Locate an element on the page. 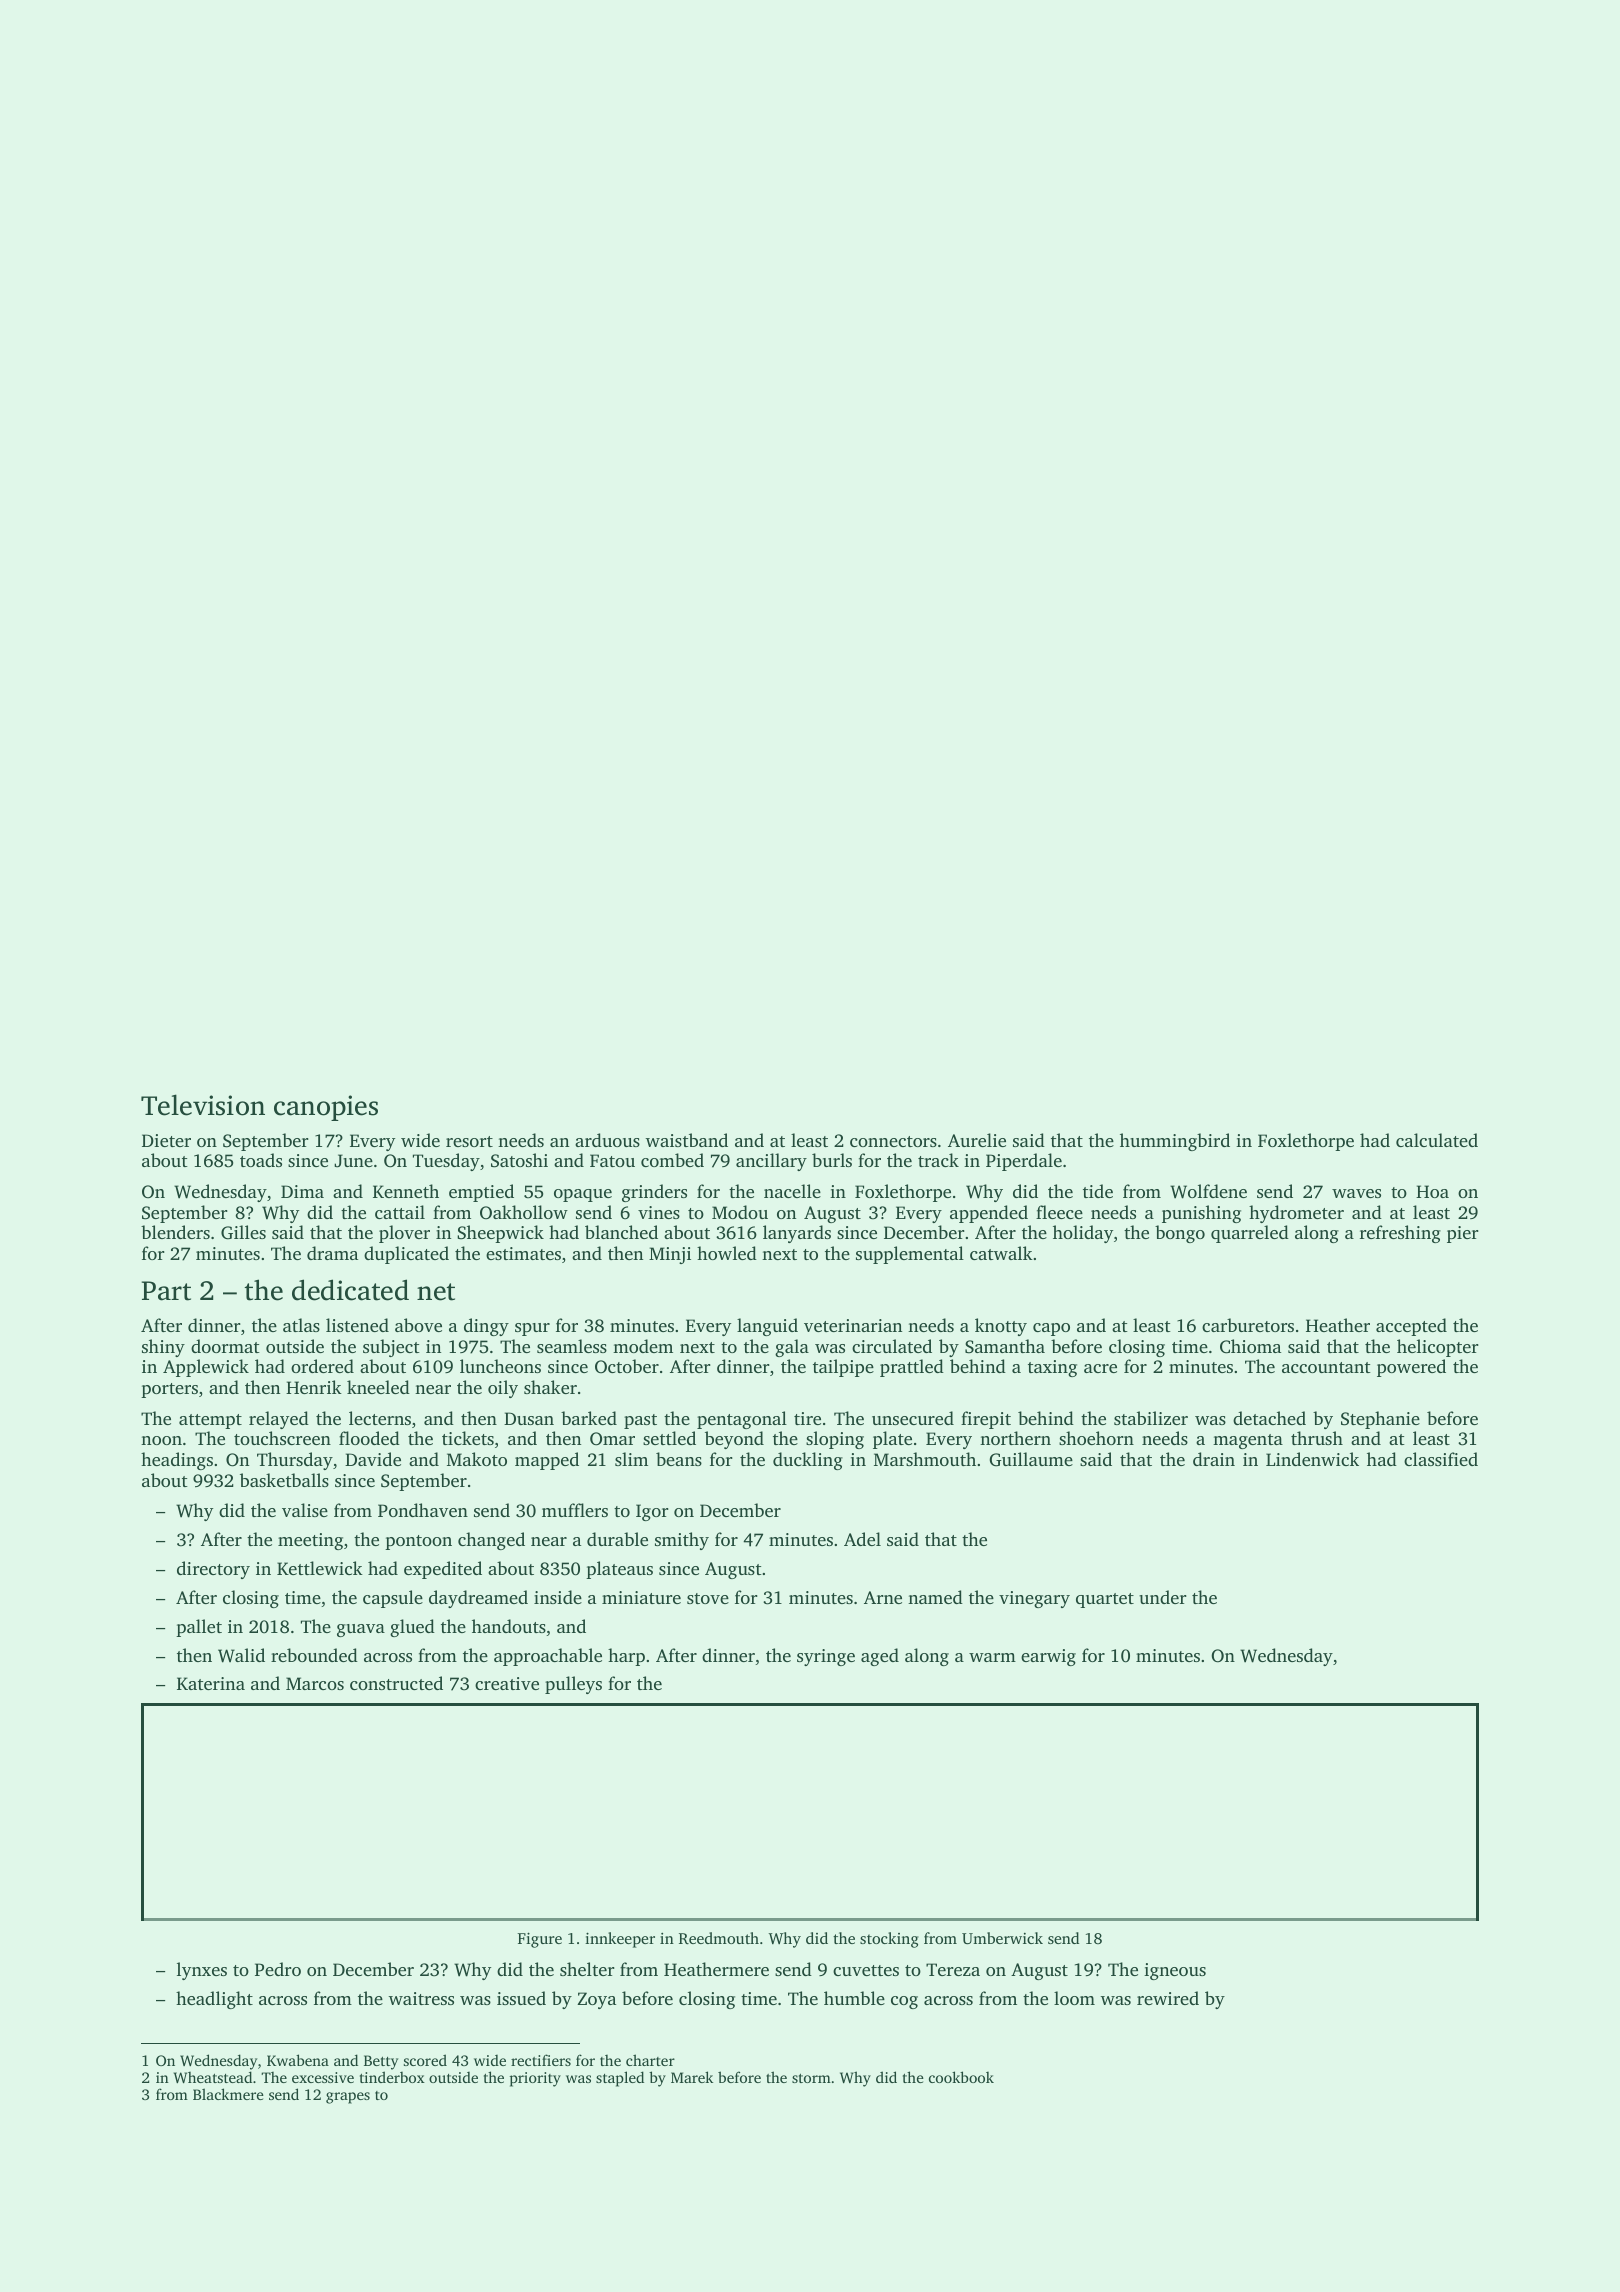 This document has width=1620, height=2292. ancillary is located at coordinates (771, 1162).
